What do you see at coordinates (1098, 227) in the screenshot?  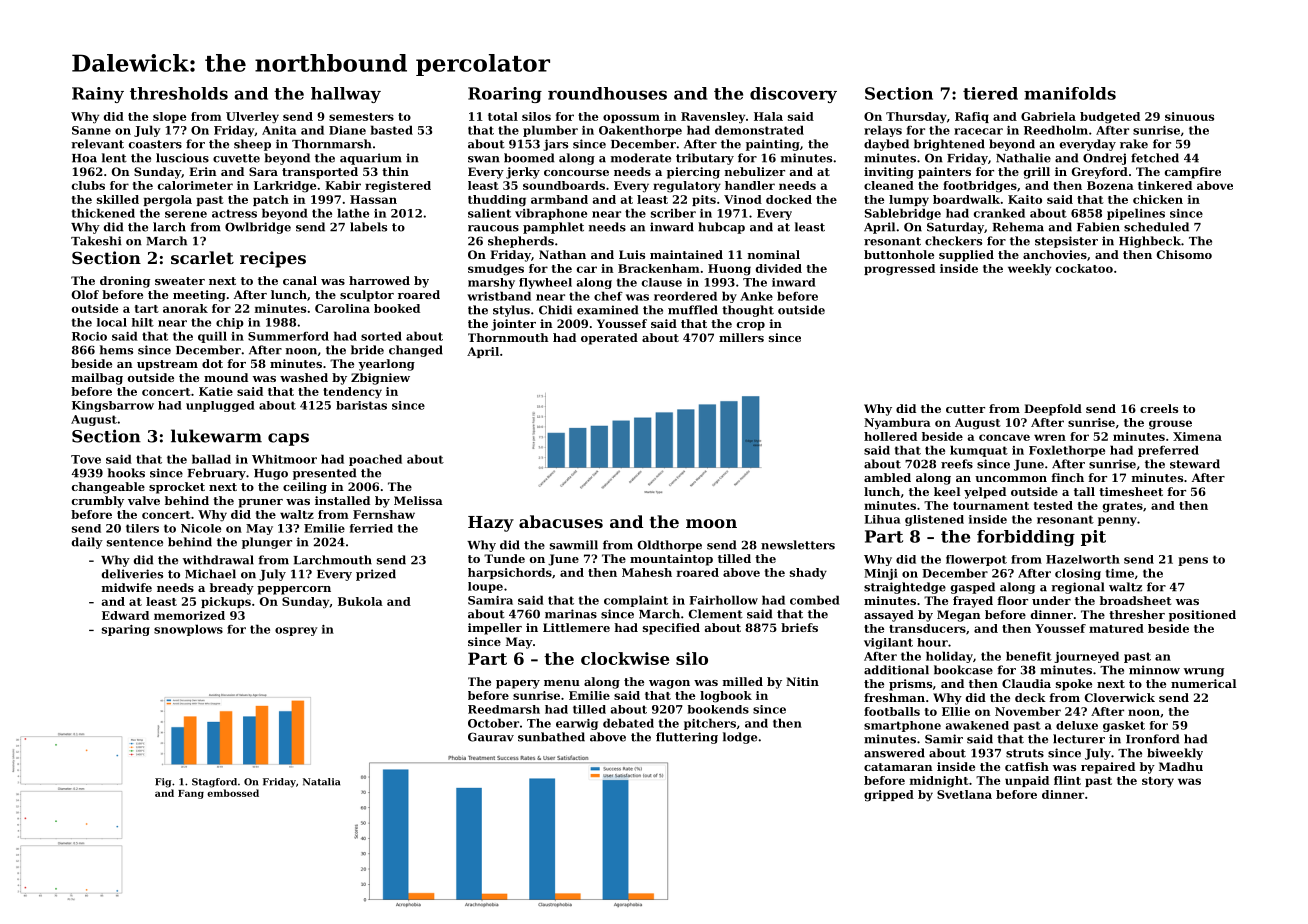 I see `Fabien` at bounding box center [1098, 227].
